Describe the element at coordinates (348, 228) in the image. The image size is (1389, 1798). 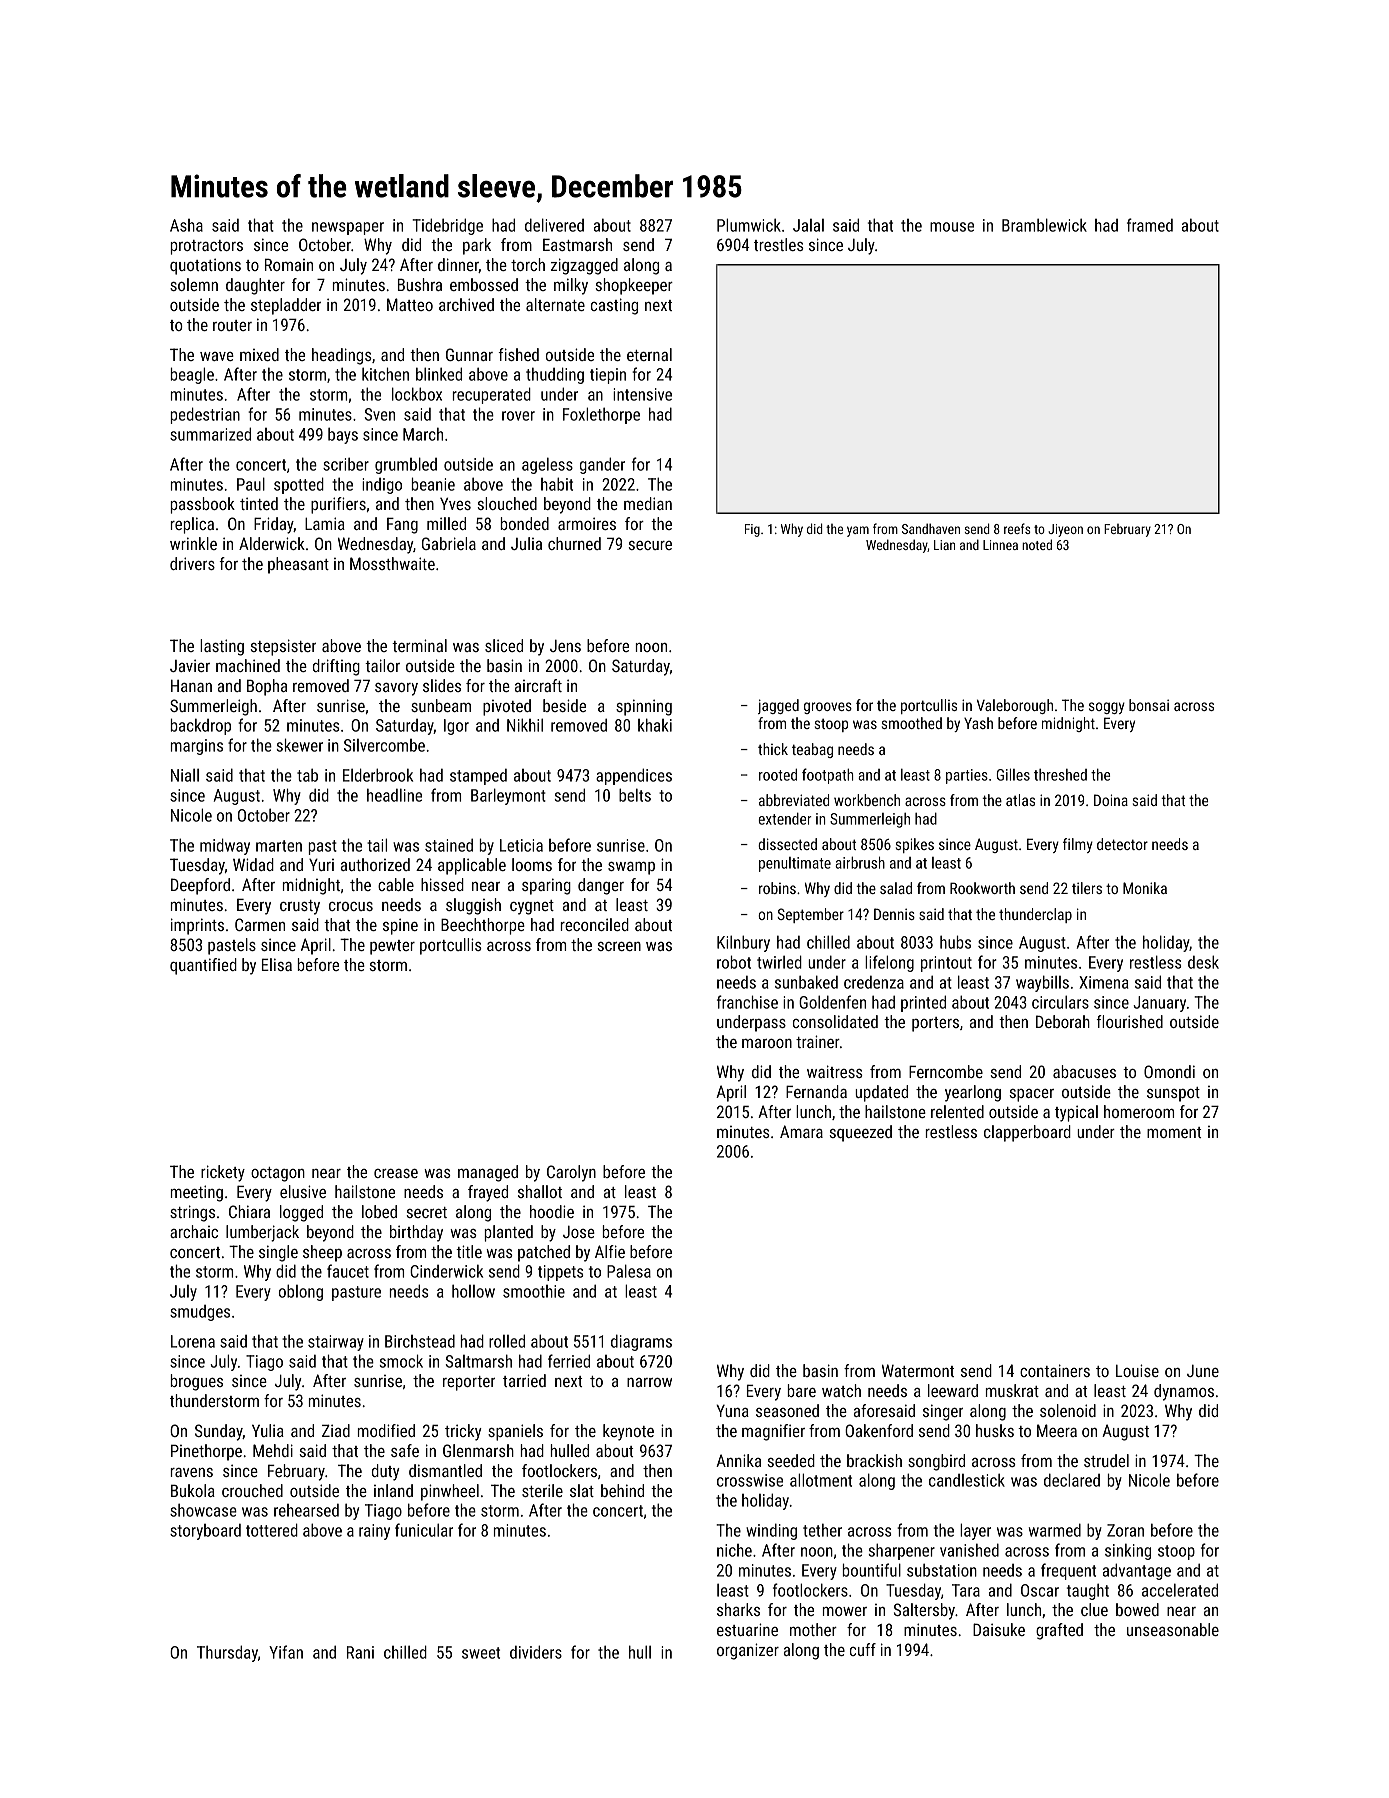
I see `newspaper` at that location.
